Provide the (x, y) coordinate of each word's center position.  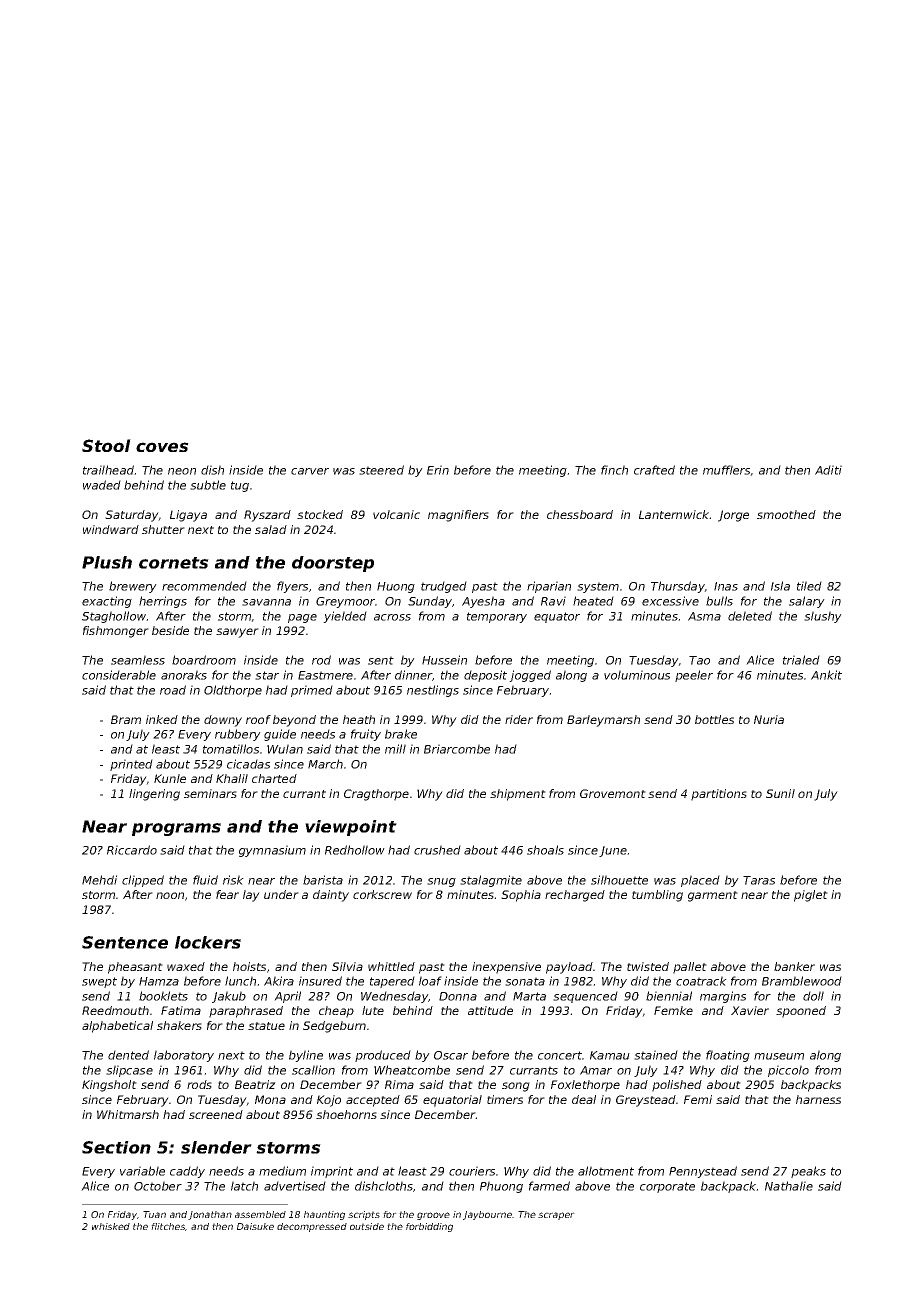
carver (310, 471)
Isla (780, 586)
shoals (545, 850)
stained (656, 1055)
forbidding (429, 1227)
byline (306, 1056)
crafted (654, 470)
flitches (168, 1226)
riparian (549, 587)
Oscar (451, 1055)
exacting (107, 602)
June (613, 851)
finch (614, 470)
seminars (210, 793)
